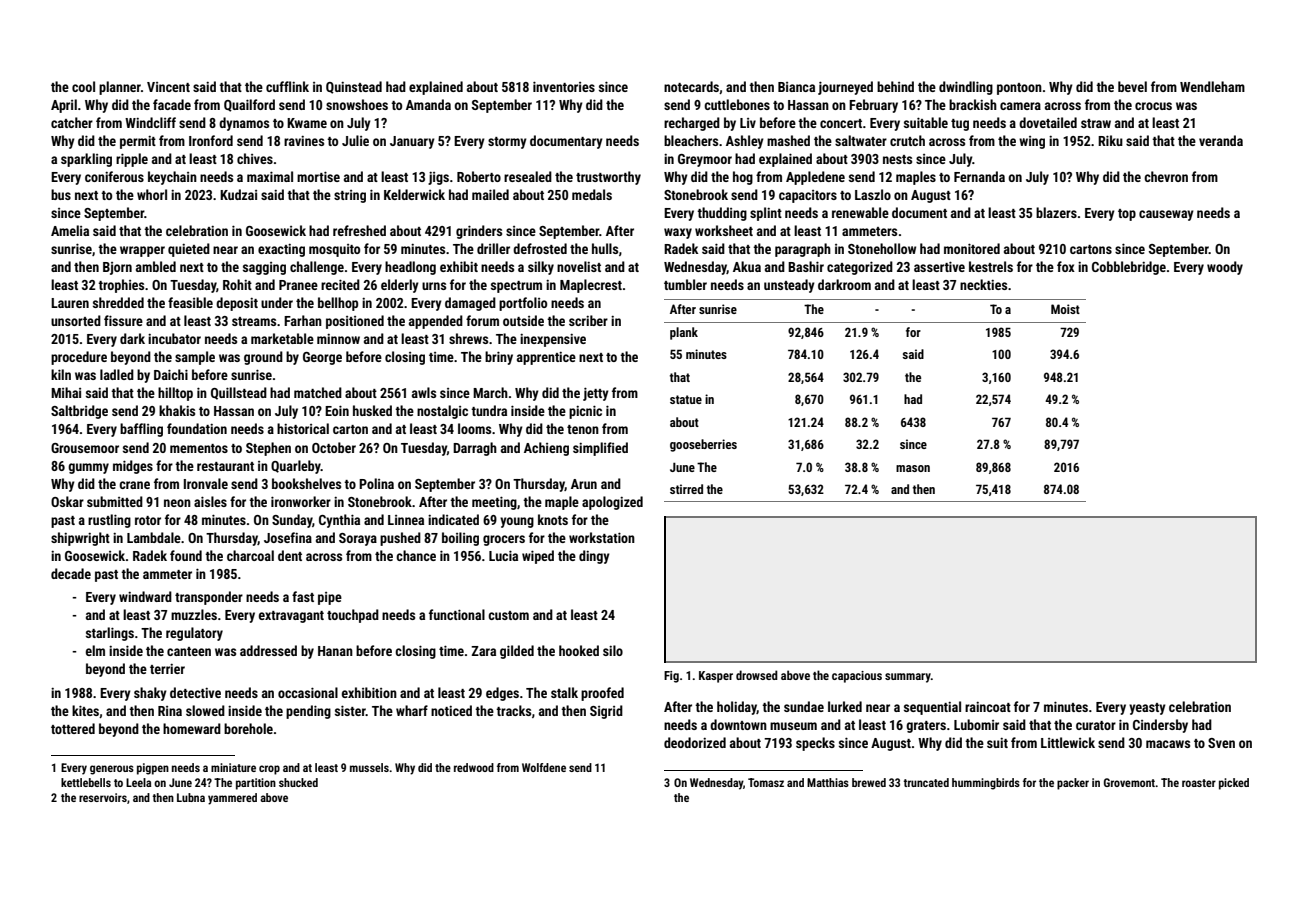 Image resolution: width=1308 pixels, height=924 pixels. Describe the element at coordinates (972, 248) in the screenshot. I see `monitored` at that location.
